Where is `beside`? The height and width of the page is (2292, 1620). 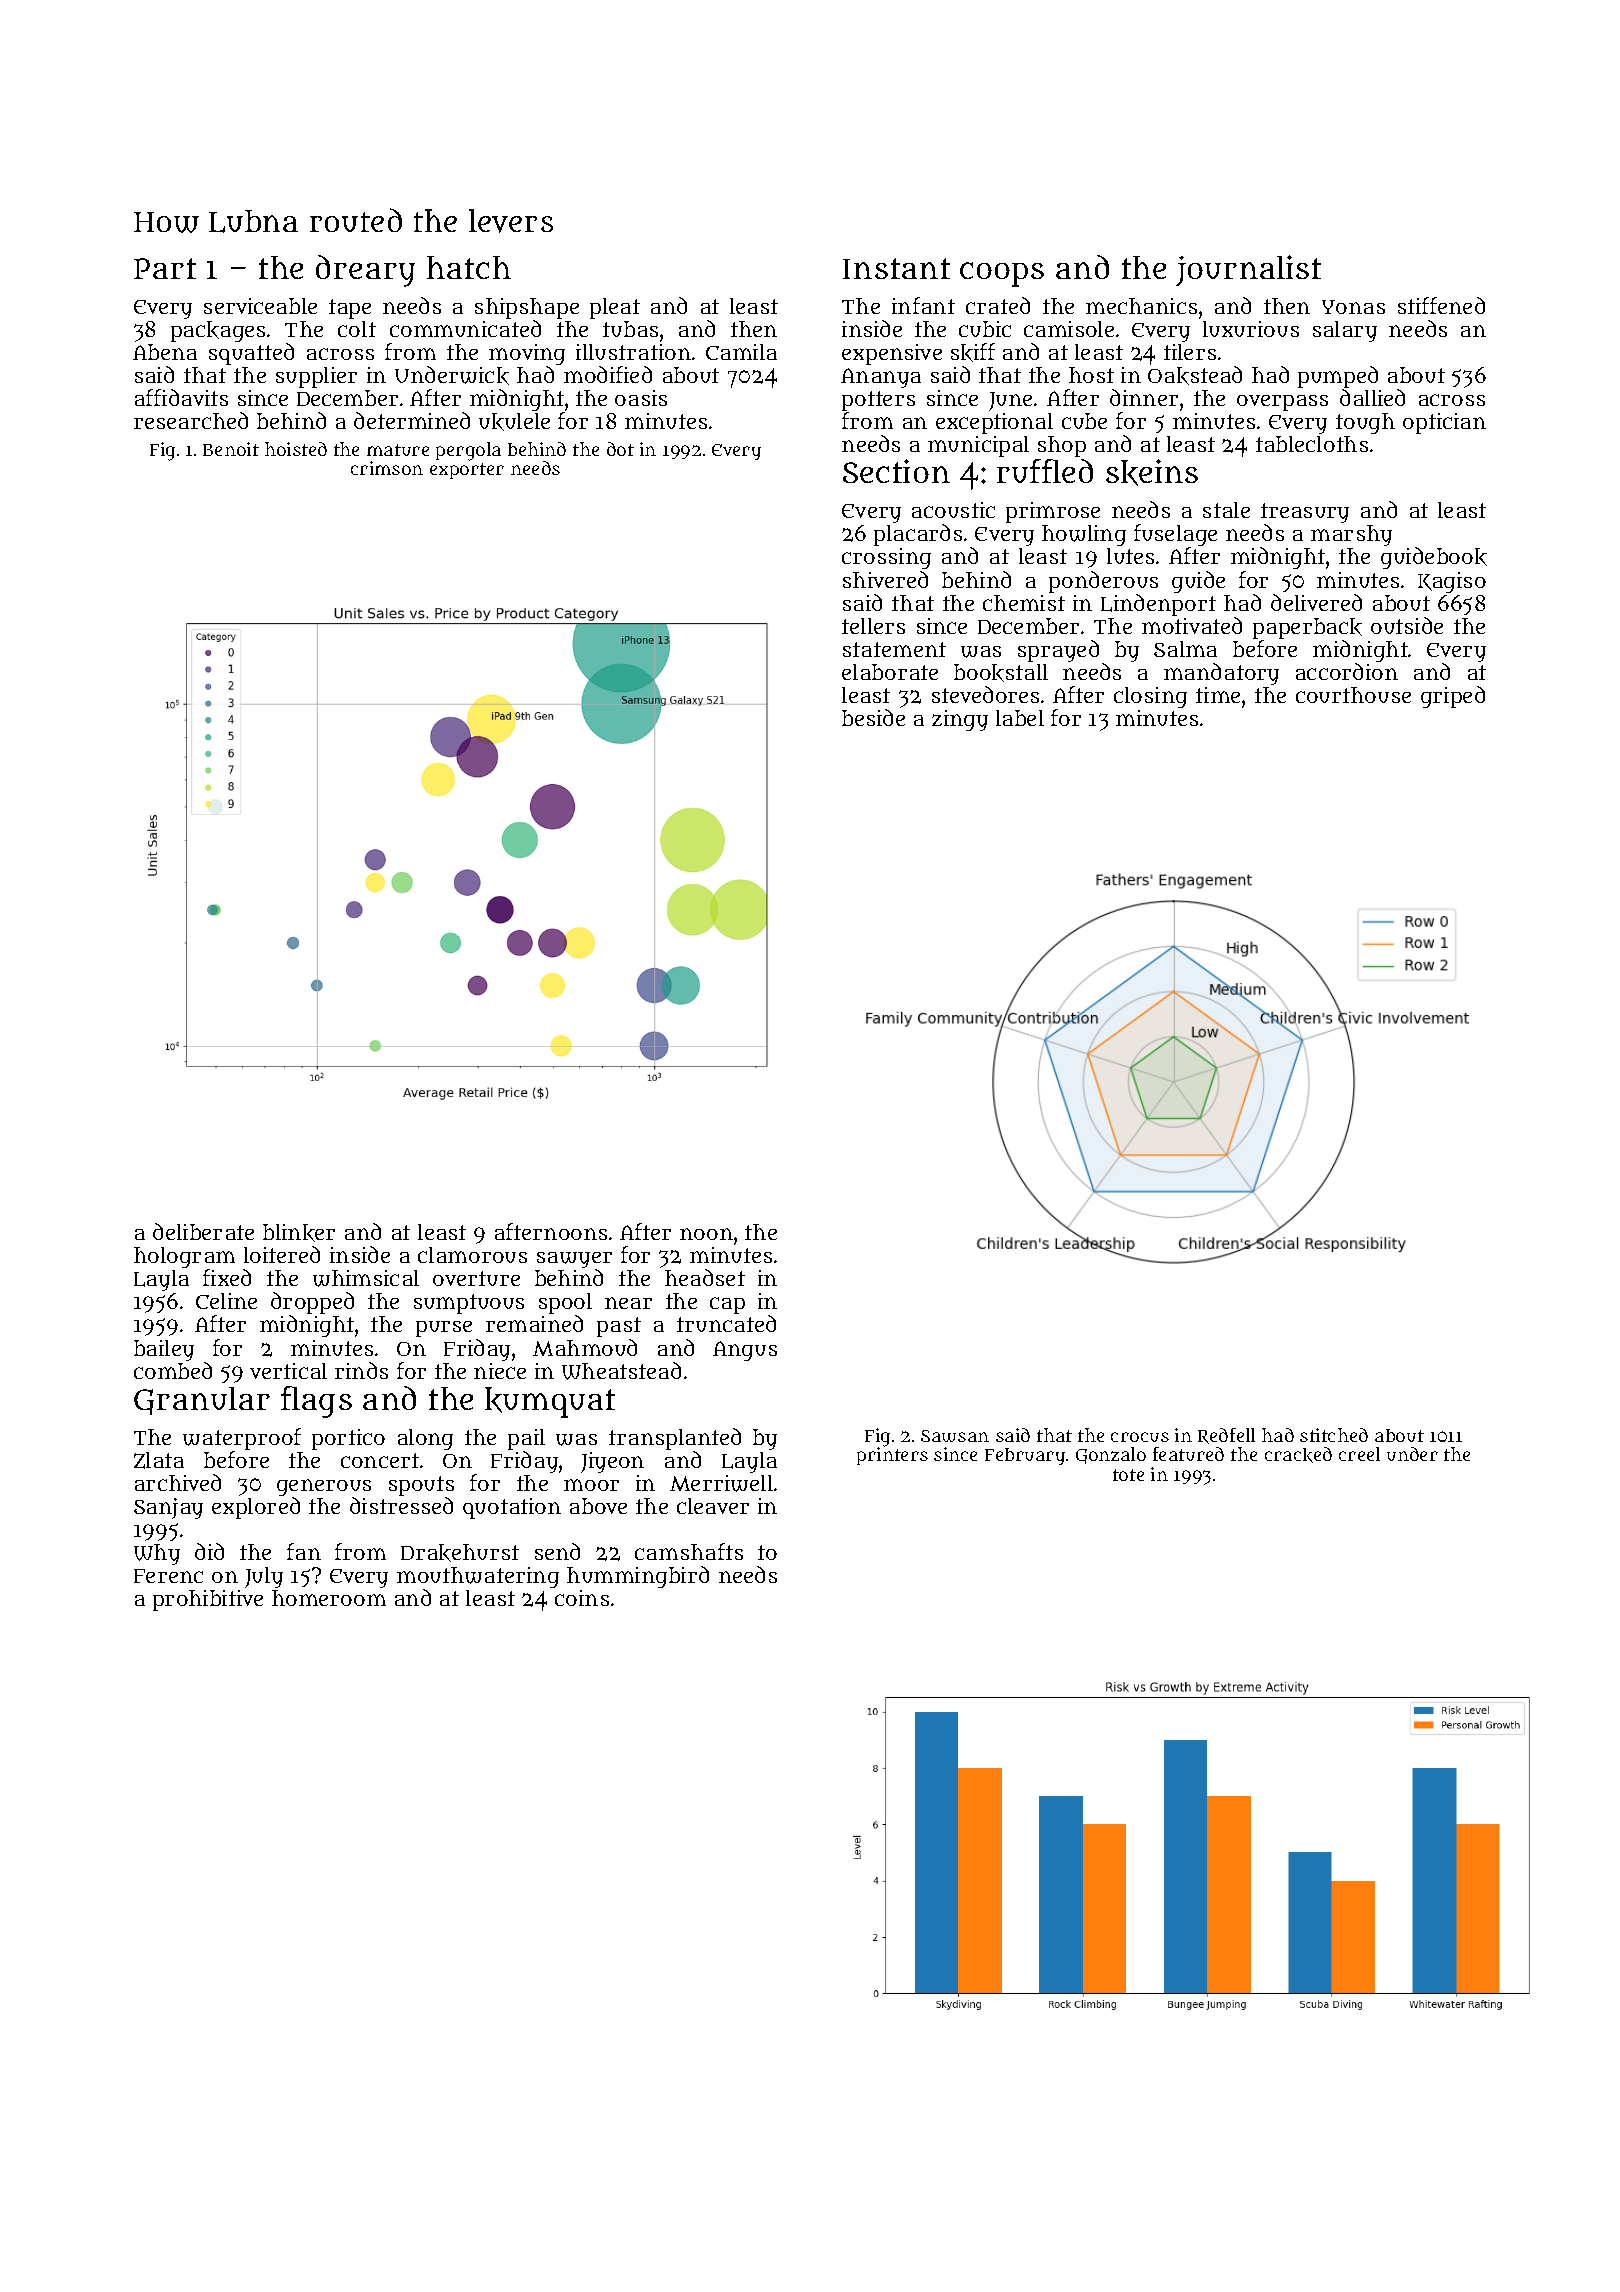 beside is located at coordinates (873, 717).
